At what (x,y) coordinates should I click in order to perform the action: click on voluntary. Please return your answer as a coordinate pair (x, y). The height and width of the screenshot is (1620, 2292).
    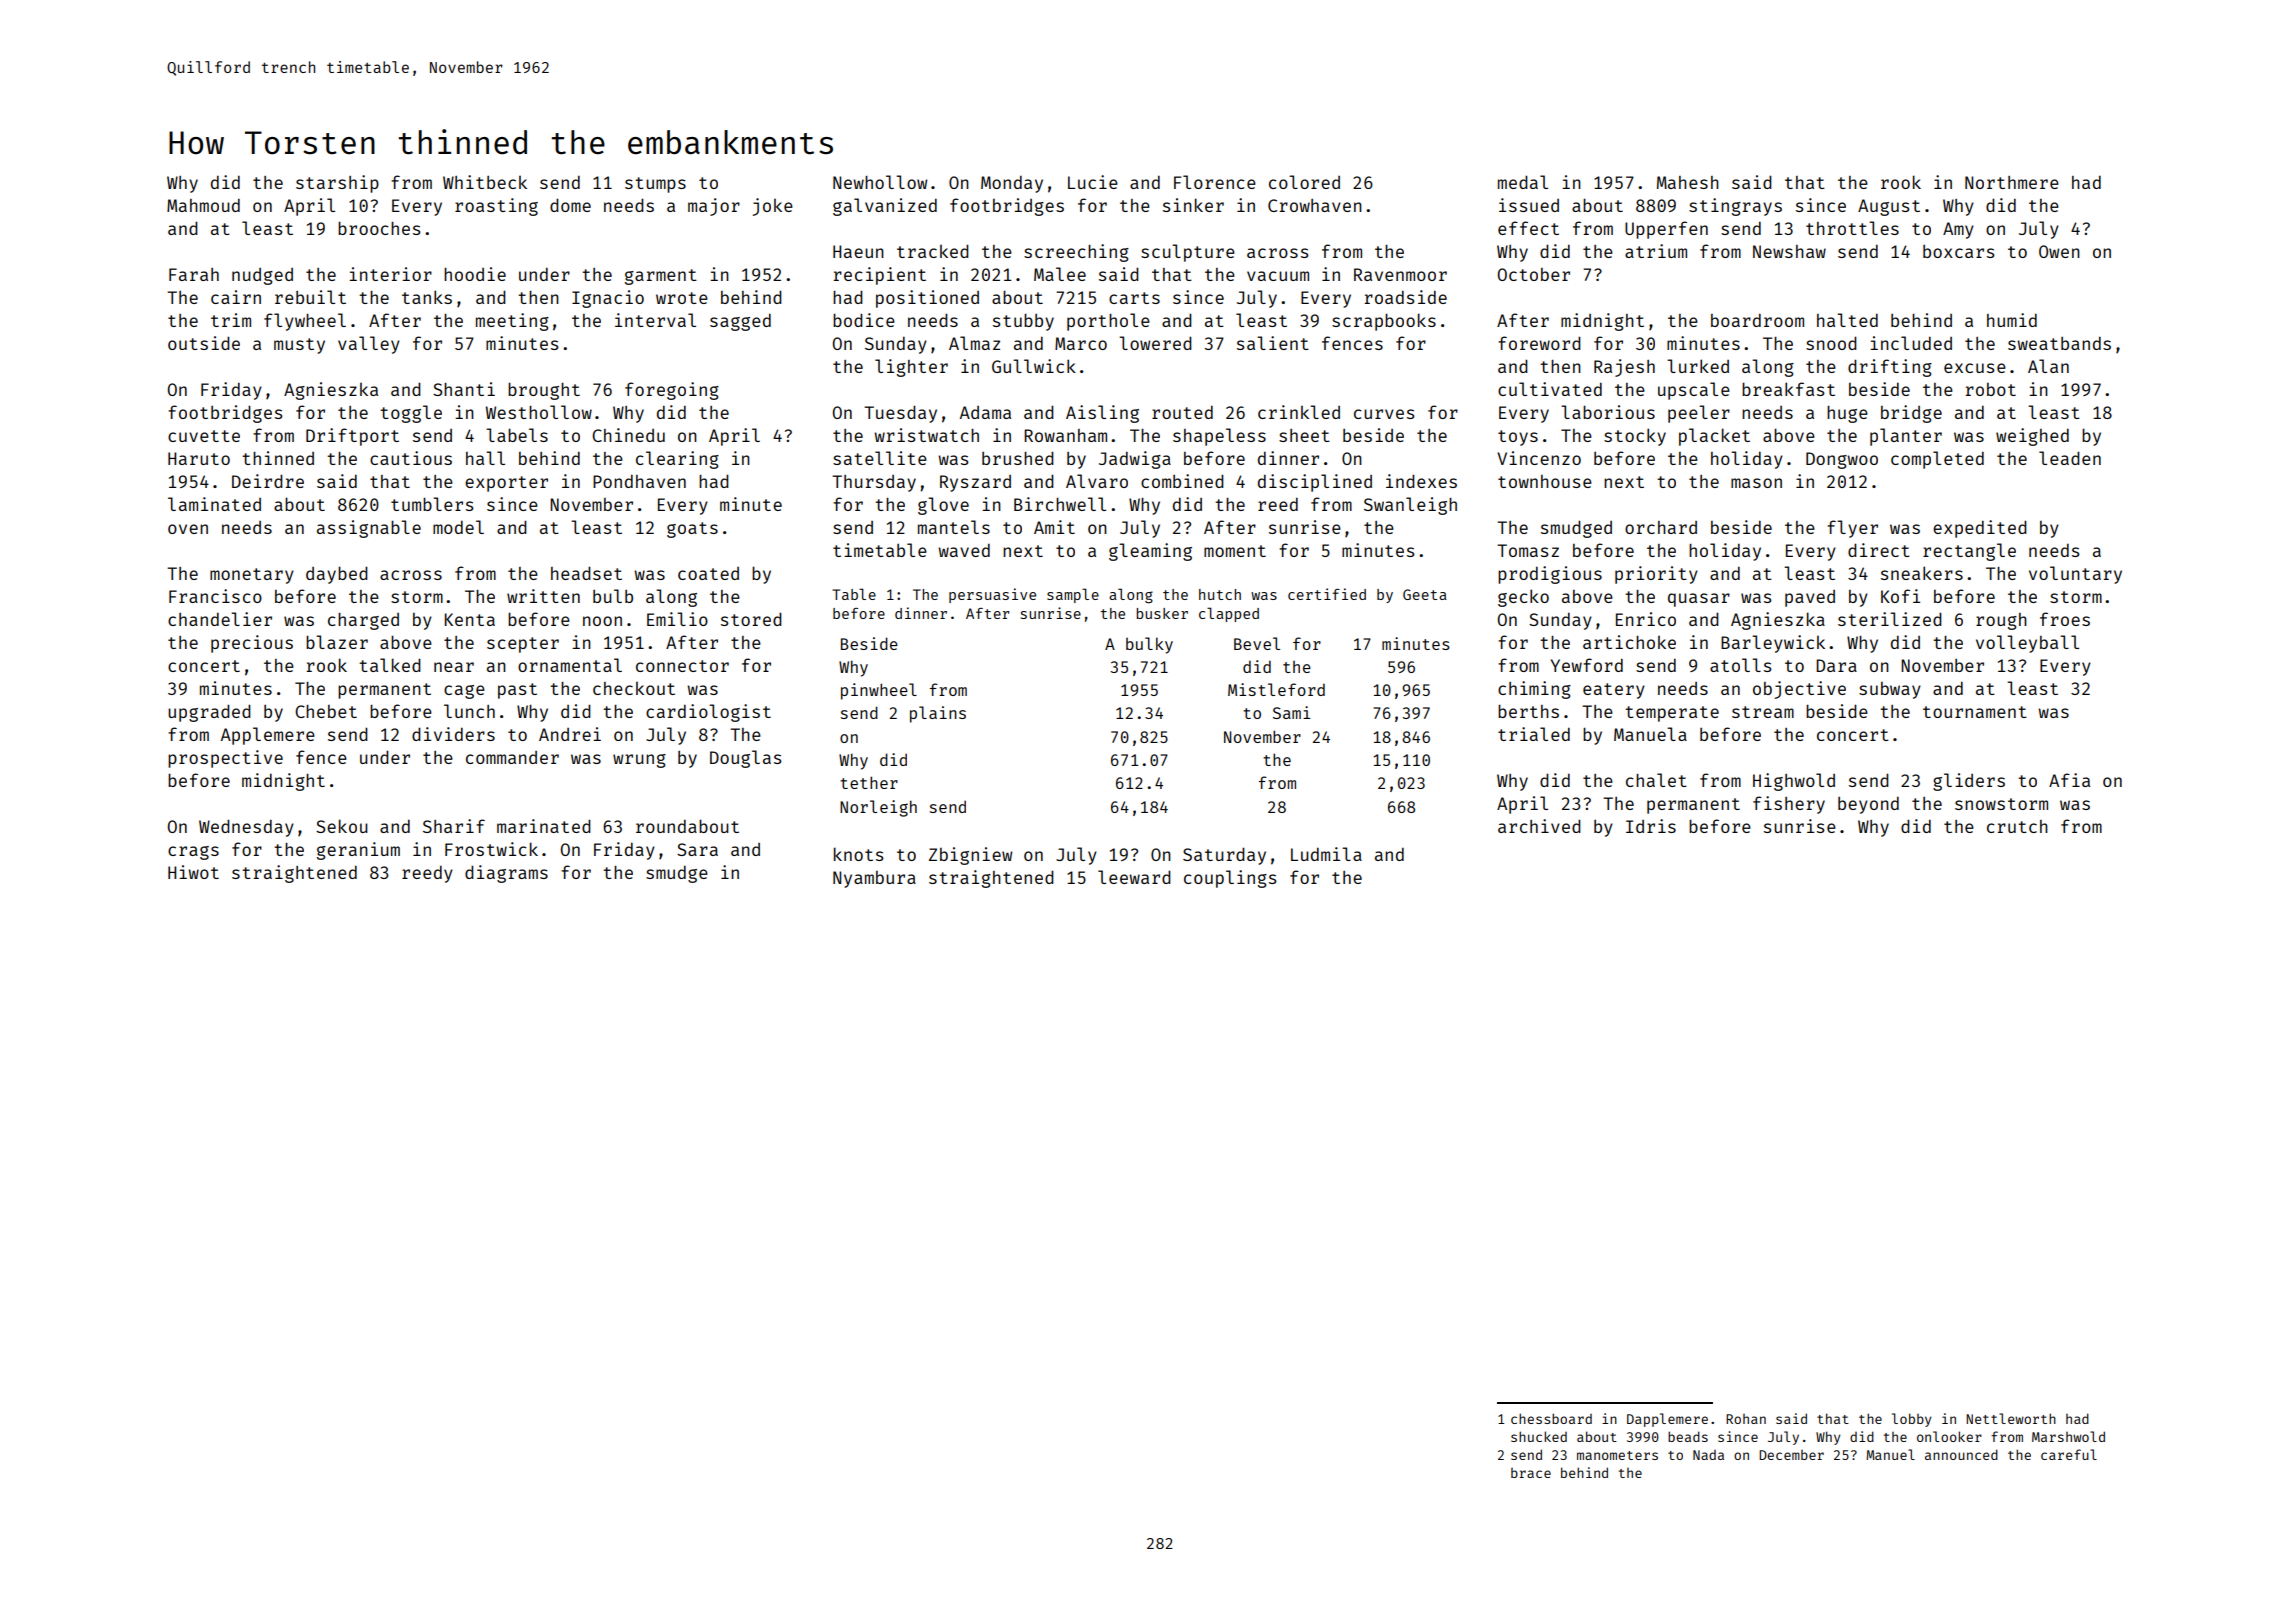
    Looking at the image, I should click on (2075, 575).
